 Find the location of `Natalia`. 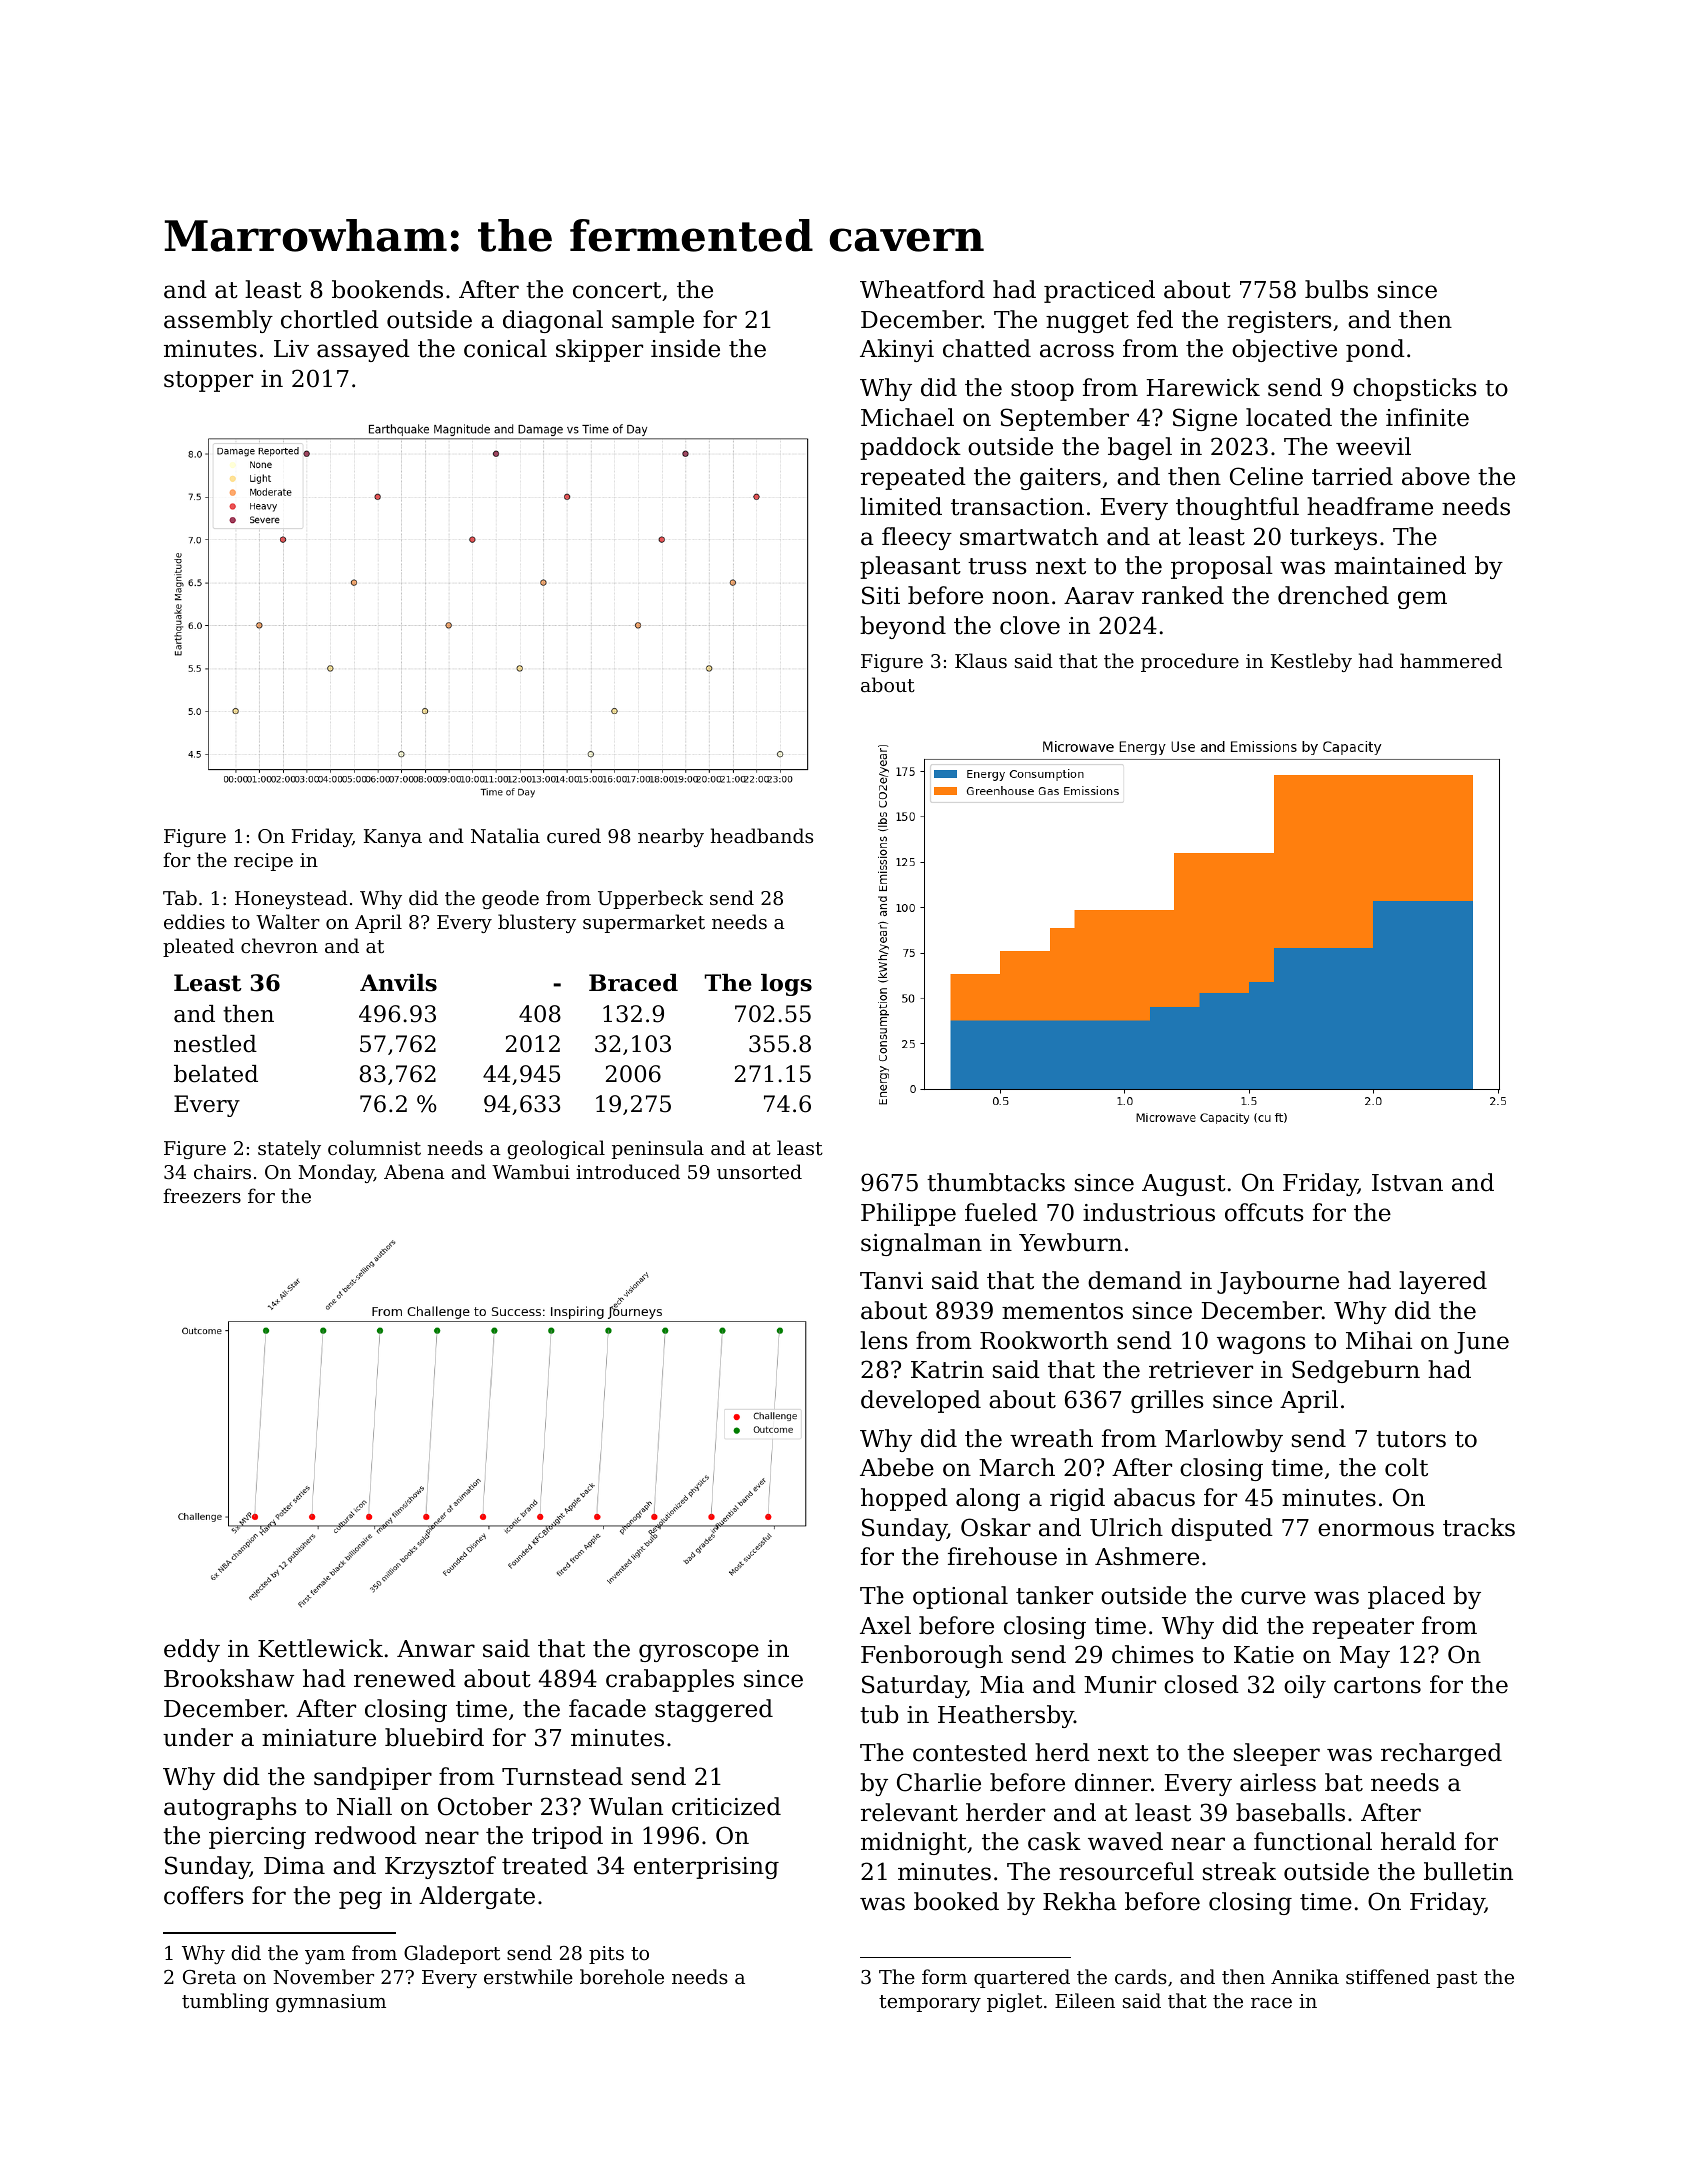

Natalia is located at coordinates (505, 835).
